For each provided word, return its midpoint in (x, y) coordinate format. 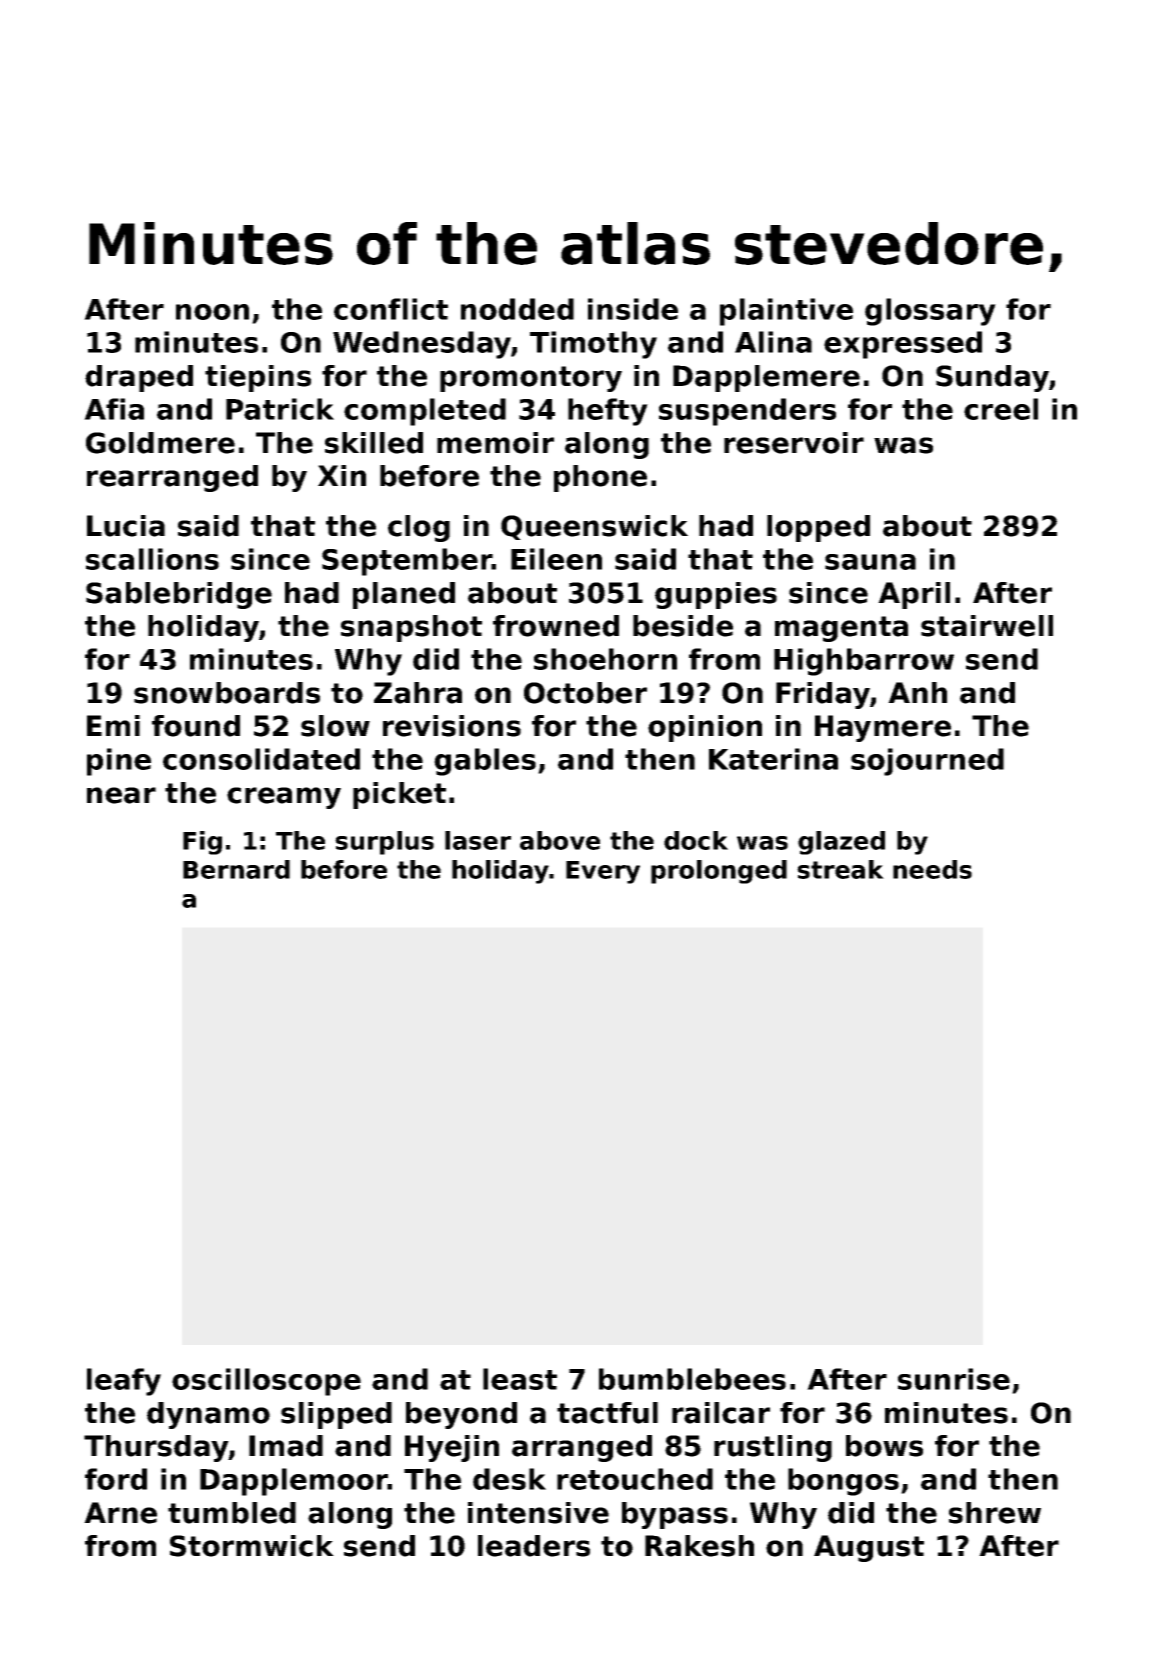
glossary (930, 312)
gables (485, 762)
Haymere (883, 728)
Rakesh (699, 1546)
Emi (113, 725)
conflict (391, 309)
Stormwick (252, 1546)
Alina (773, 342)
